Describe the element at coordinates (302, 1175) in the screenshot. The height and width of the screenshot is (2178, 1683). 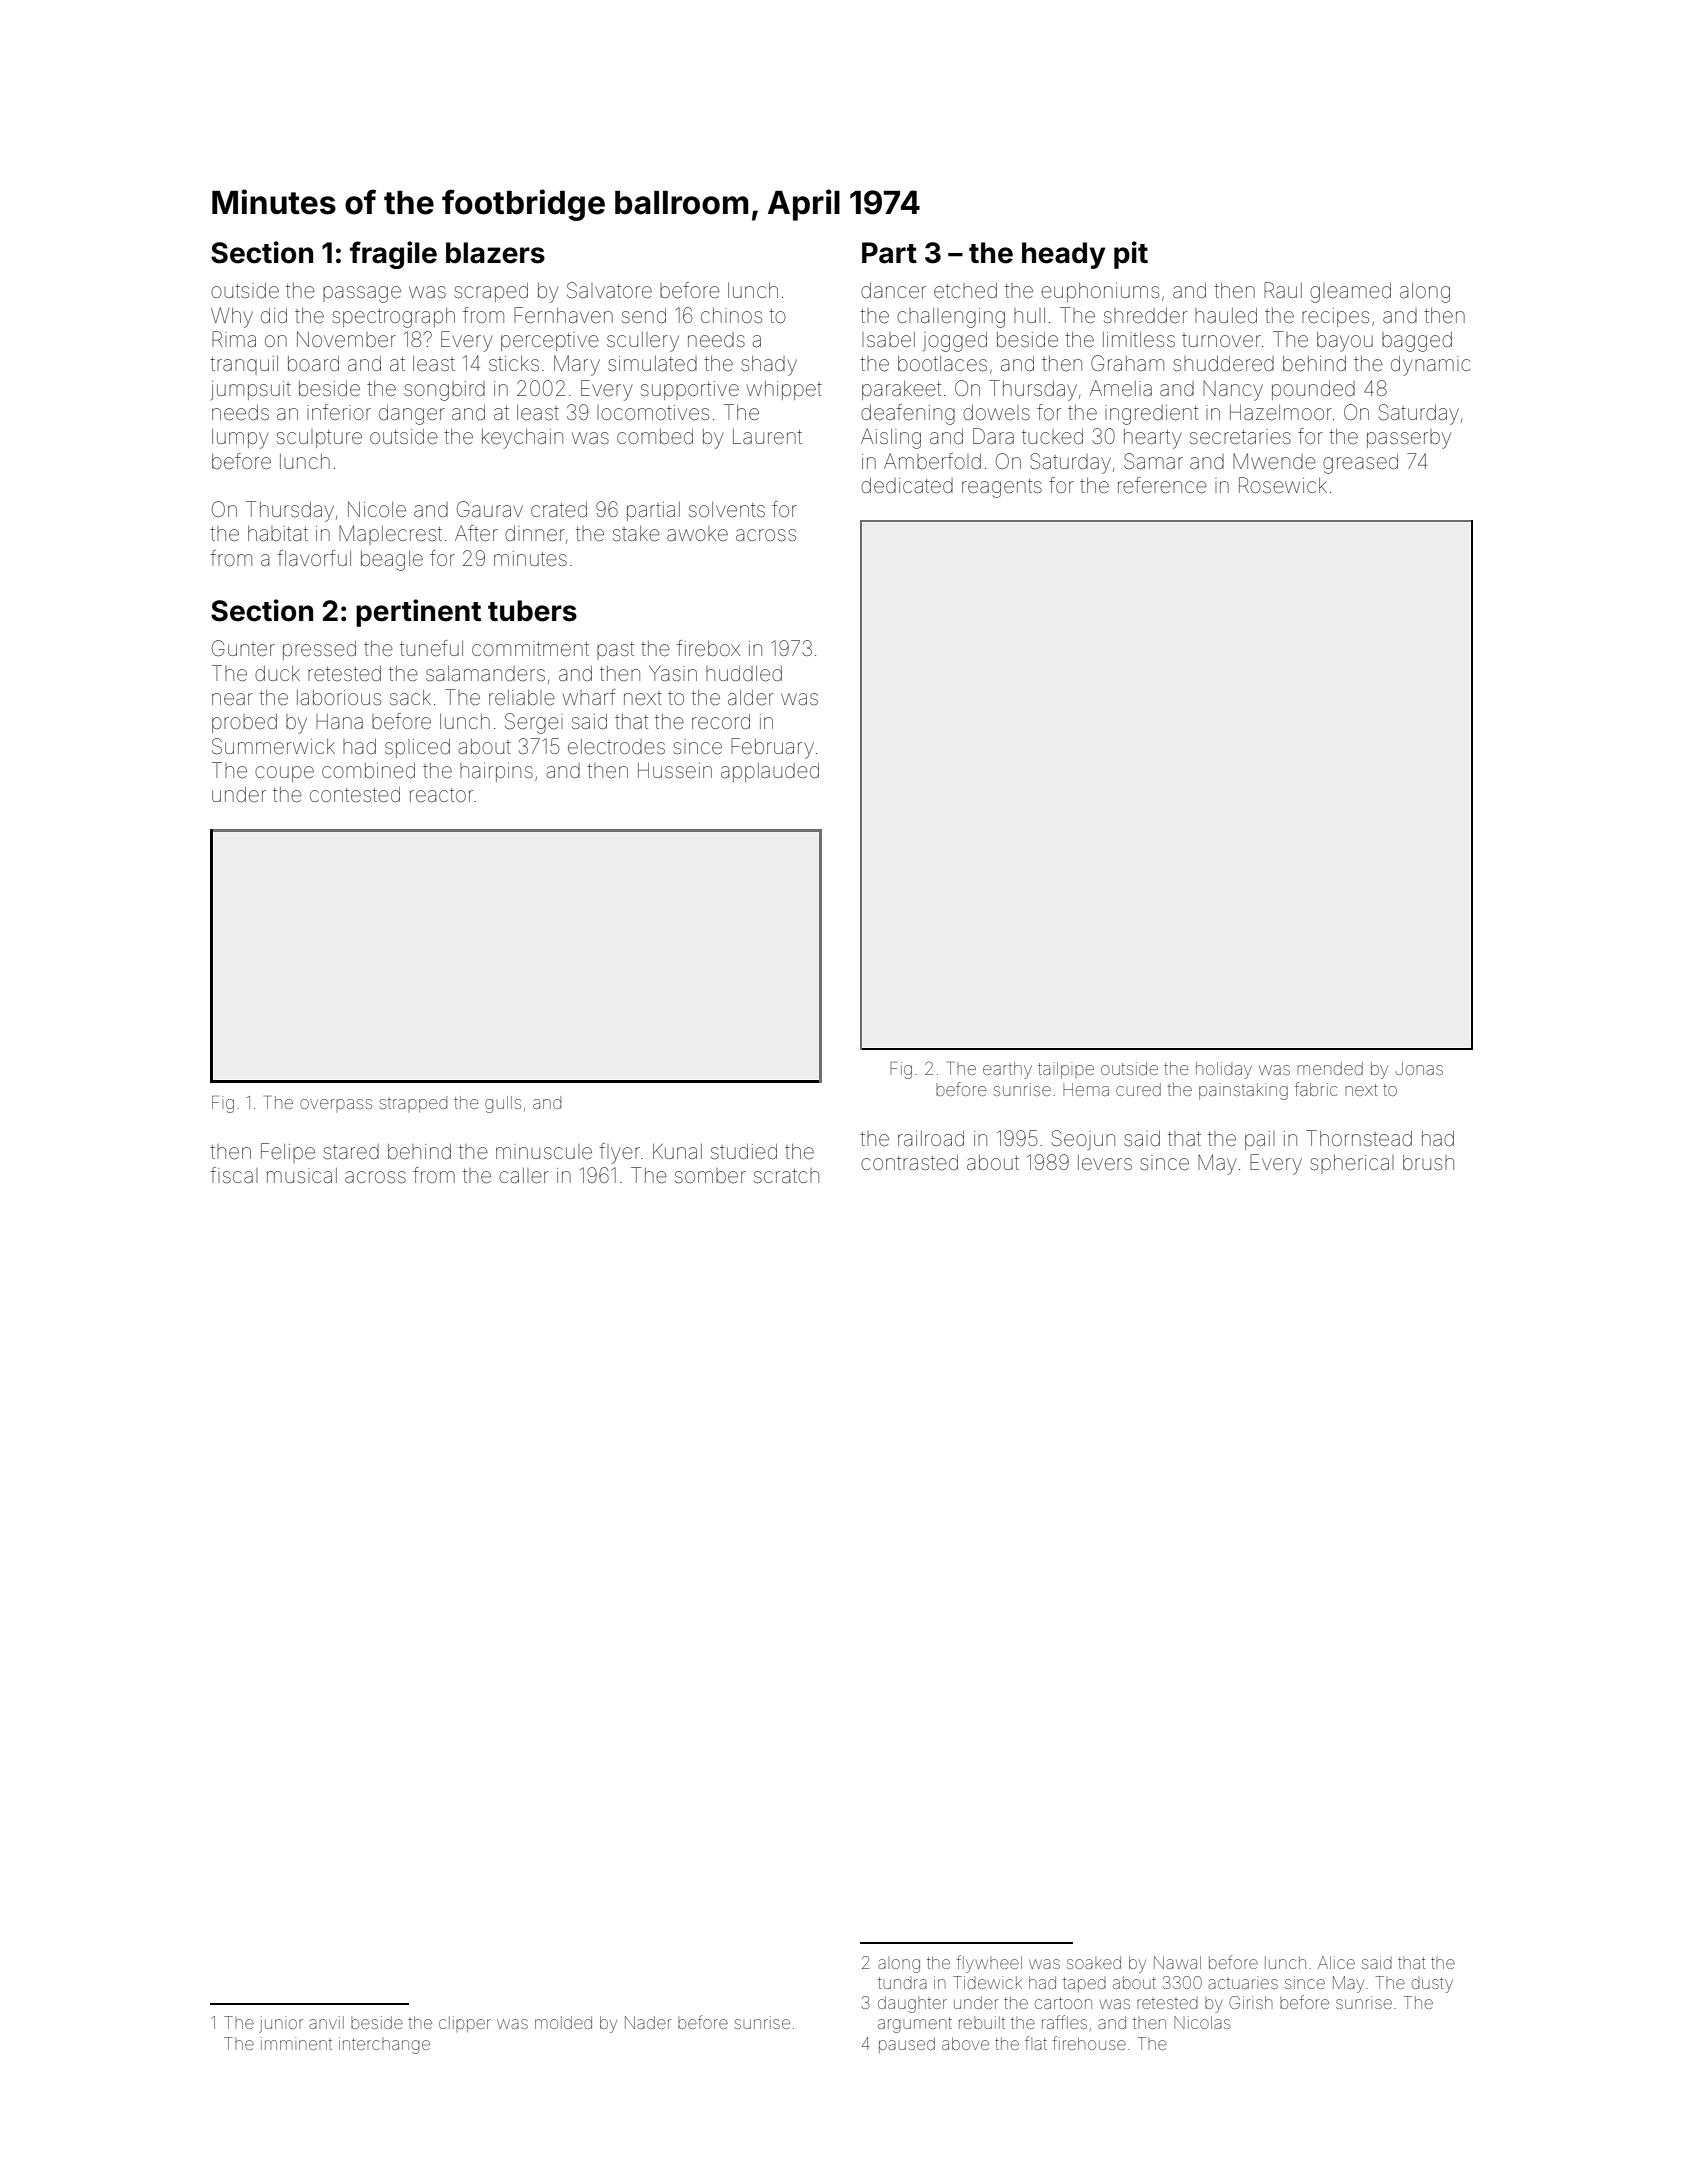
I see `musical` at that location.
